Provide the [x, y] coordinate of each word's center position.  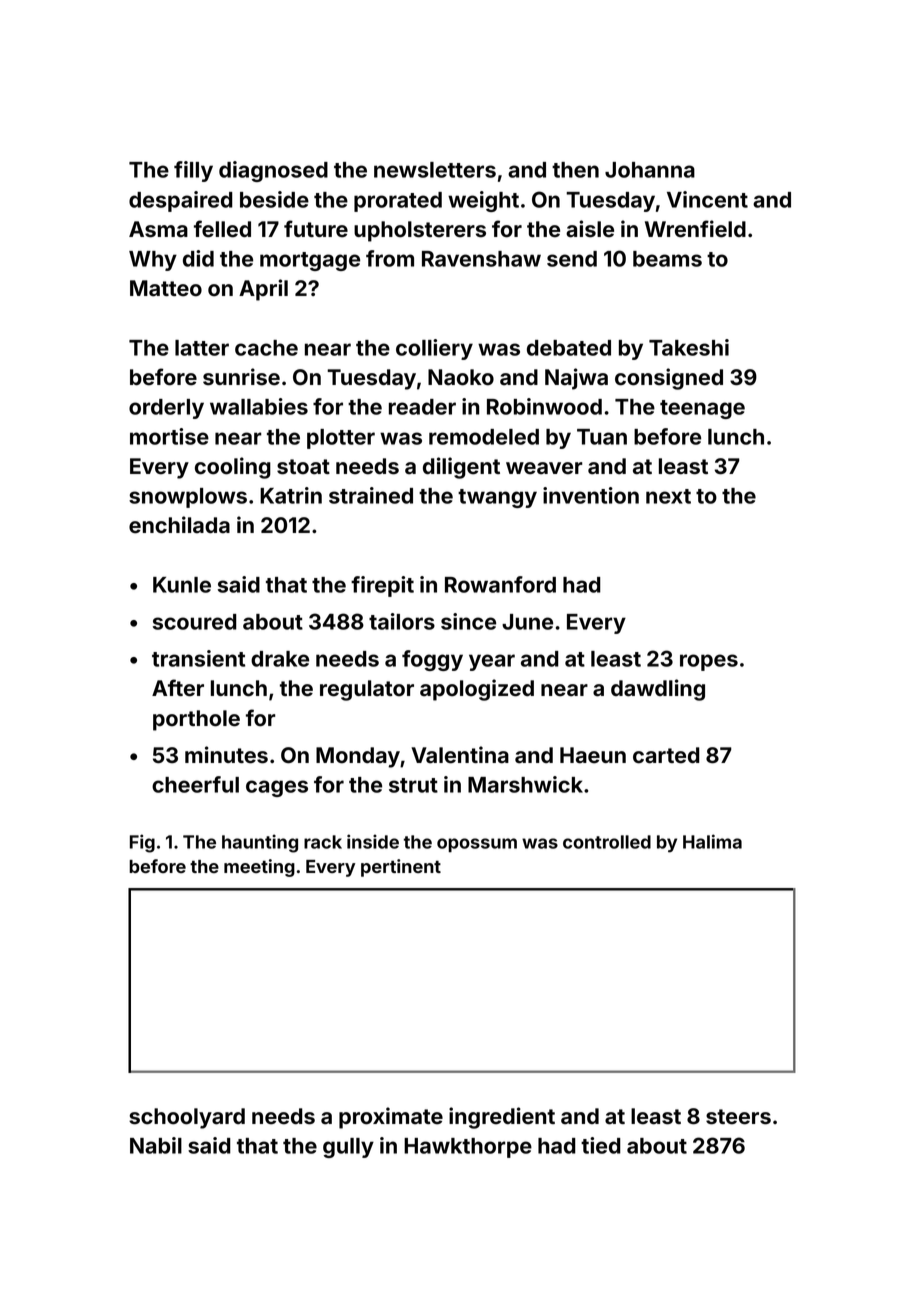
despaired [181, 201]
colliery [434, 349]
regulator [367, 690]
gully [348, 1148]
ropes [709, 662]
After [178, 688]
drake [280, 659]
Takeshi [689, 347]
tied [601, 1145]
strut [413, 785]
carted [666, 755]
